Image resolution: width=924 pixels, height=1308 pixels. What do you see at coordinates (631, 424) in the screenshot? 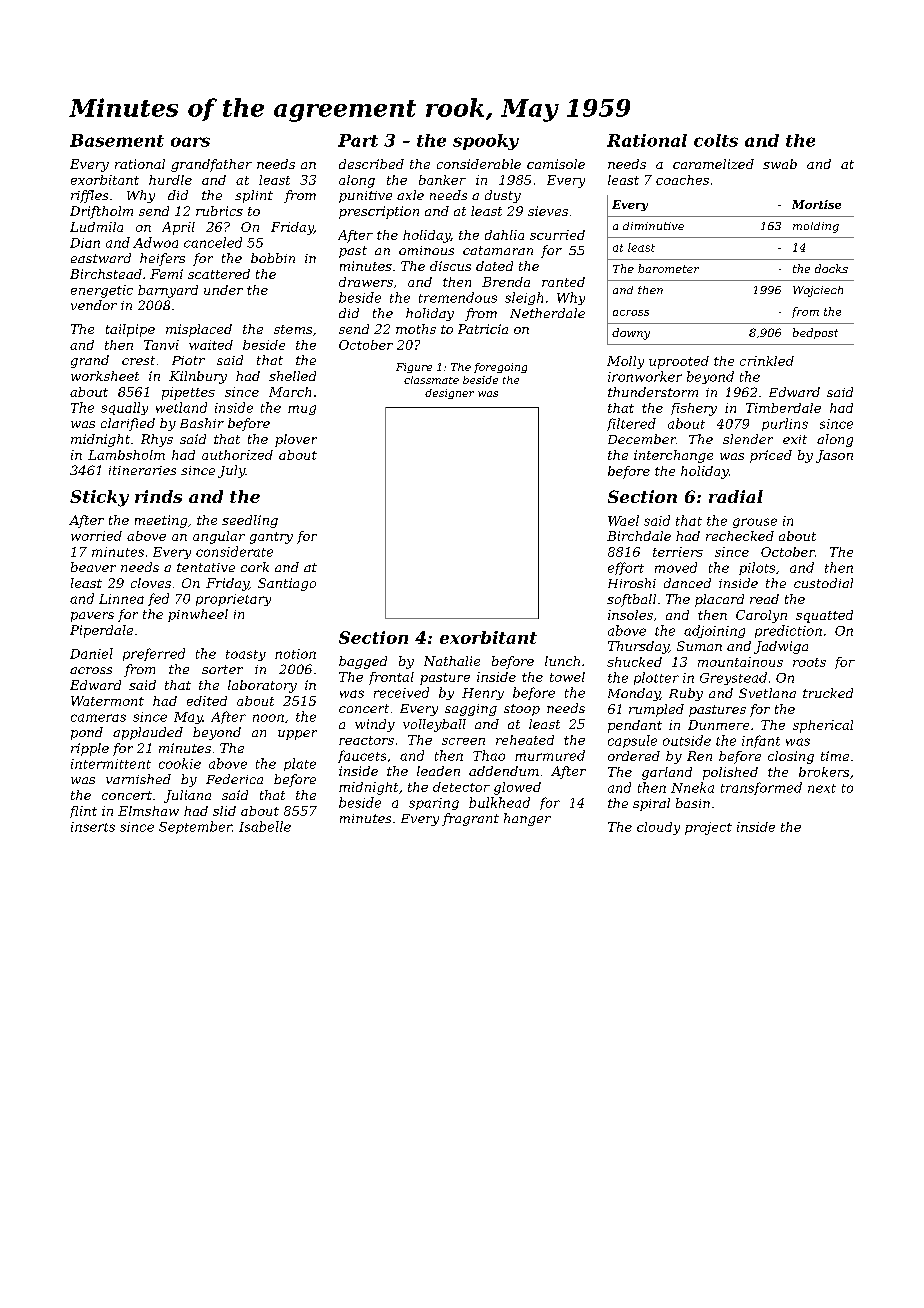
I see `filtered` at bounding box center [631, 424].
